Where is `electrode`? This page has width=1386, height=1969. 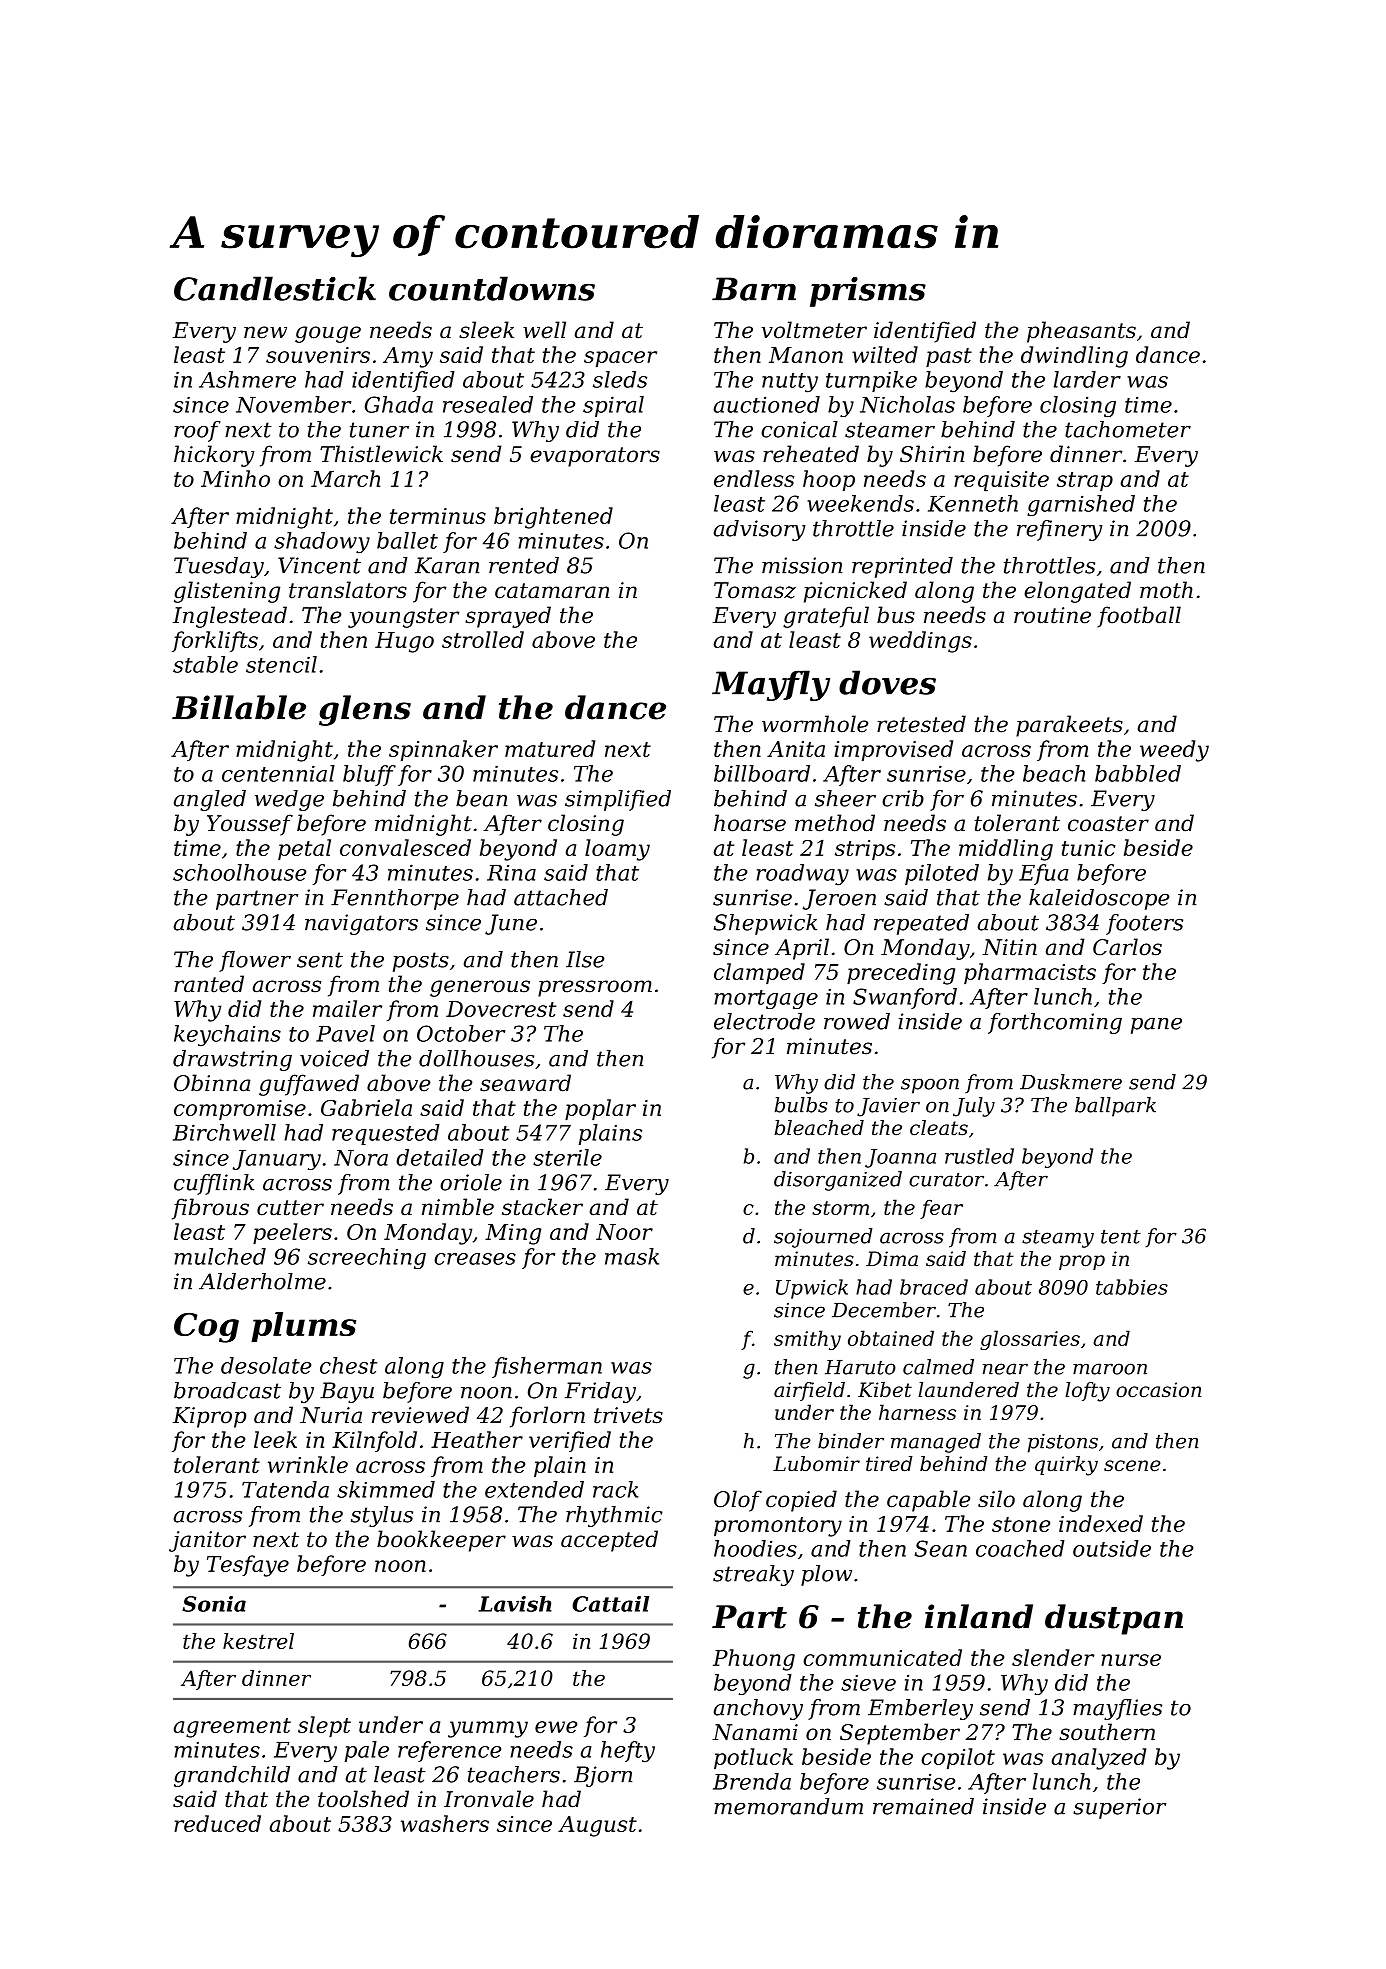 electrode is located at coordinates (764, 1021).
